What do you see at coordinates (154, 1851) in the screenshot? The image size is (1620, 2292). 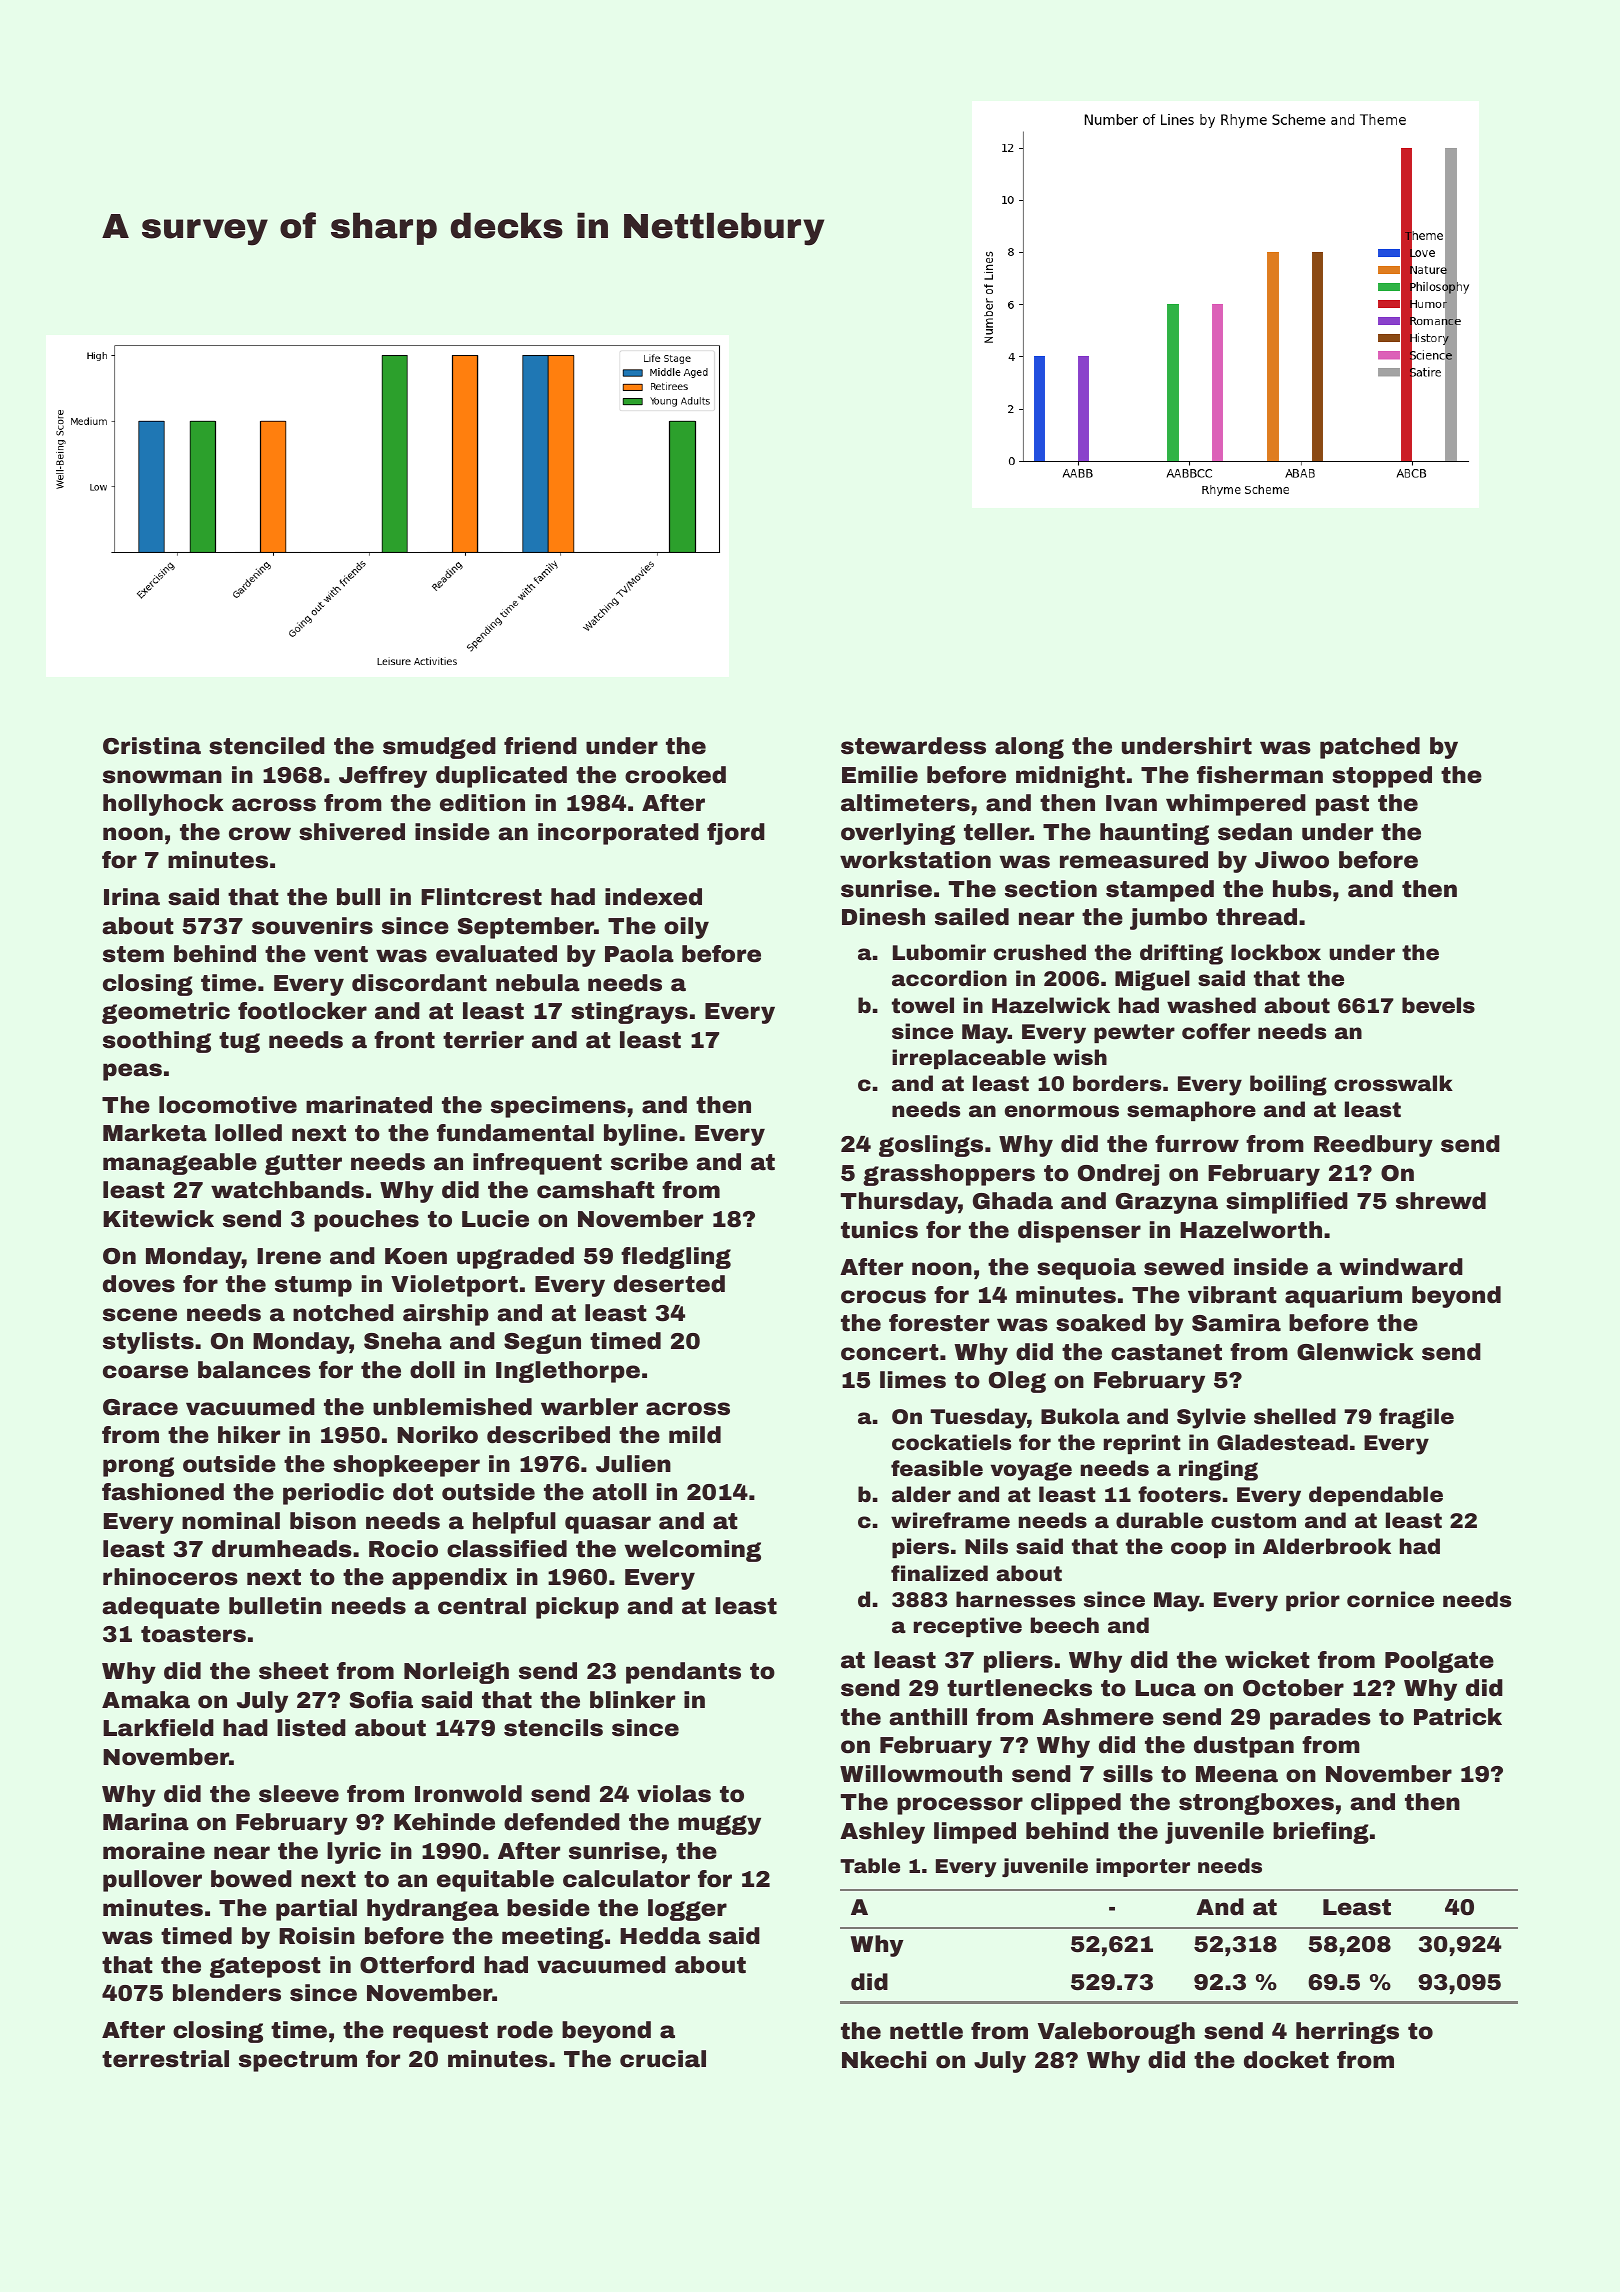 I see `moraine` at bounding box center [154, 1851].
